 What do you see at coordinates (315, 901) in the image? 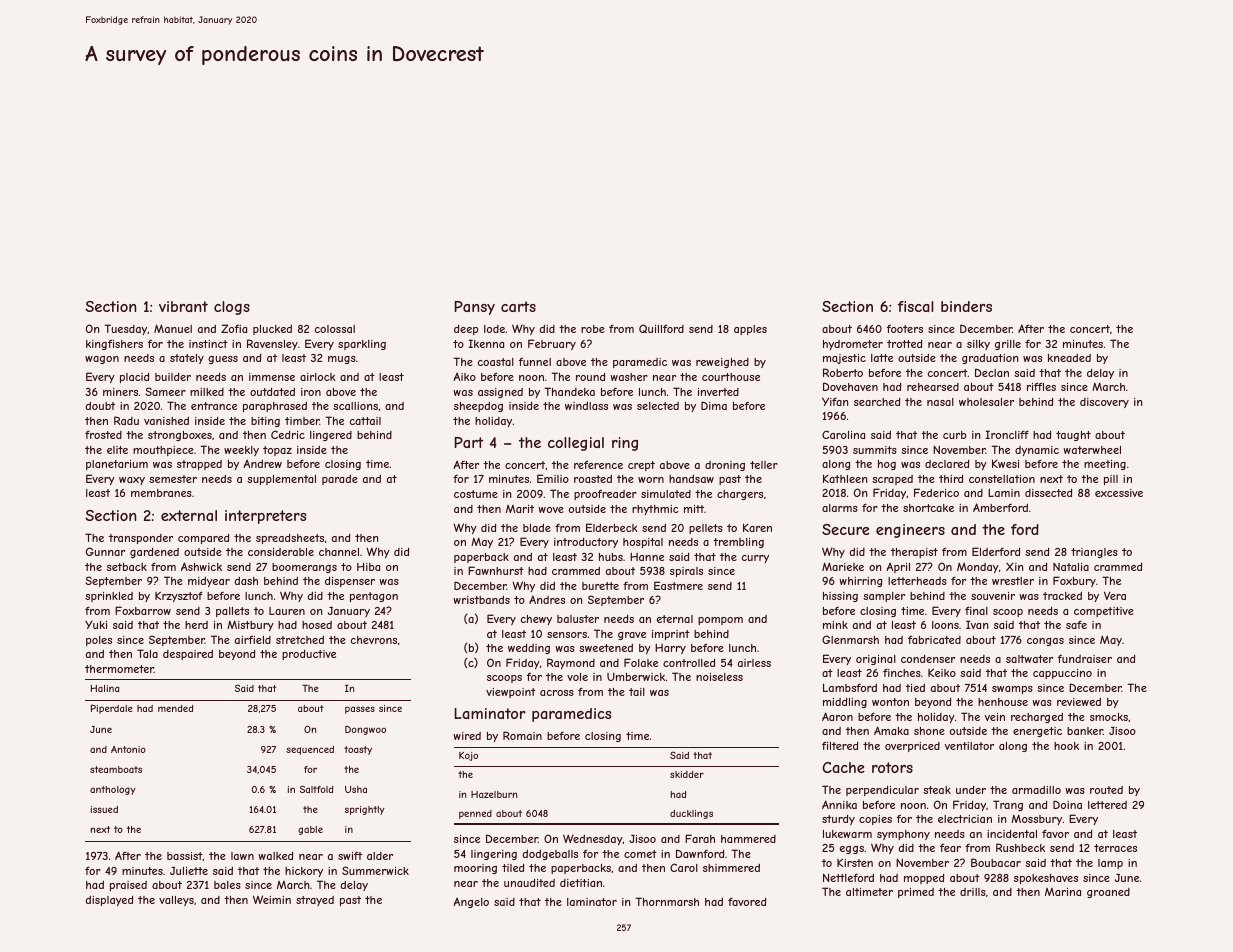
I see `strayed` at bounding box center [315, 901].
